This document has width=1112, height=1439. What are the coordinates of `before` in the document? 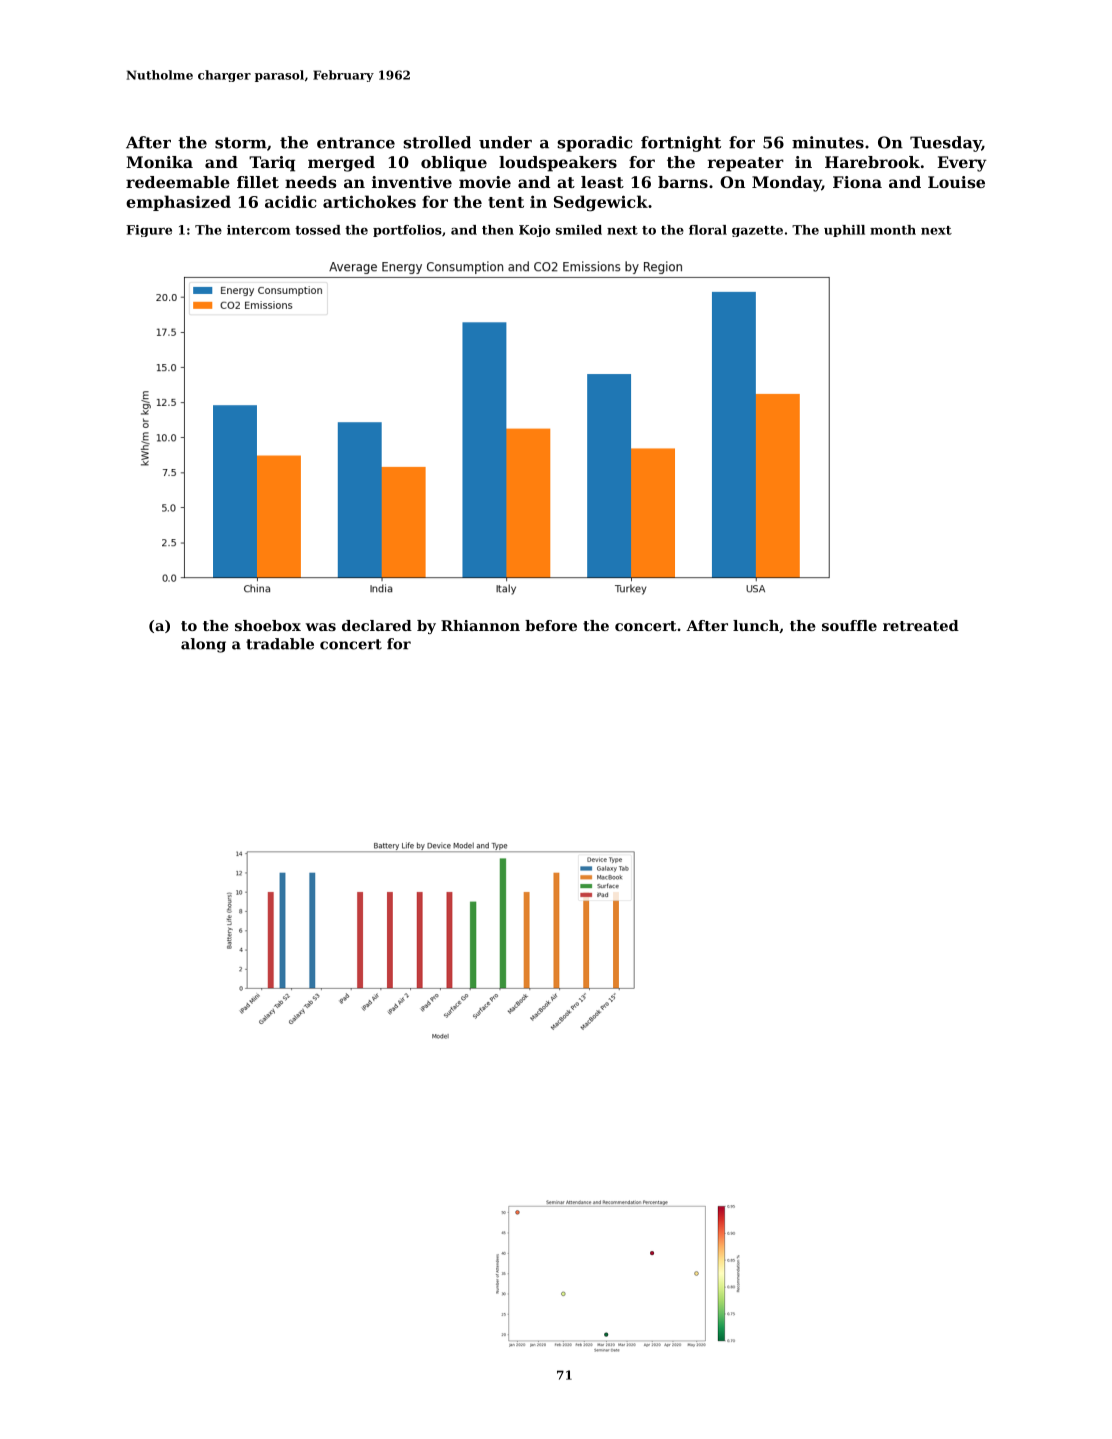 It's located at (551, 625).
